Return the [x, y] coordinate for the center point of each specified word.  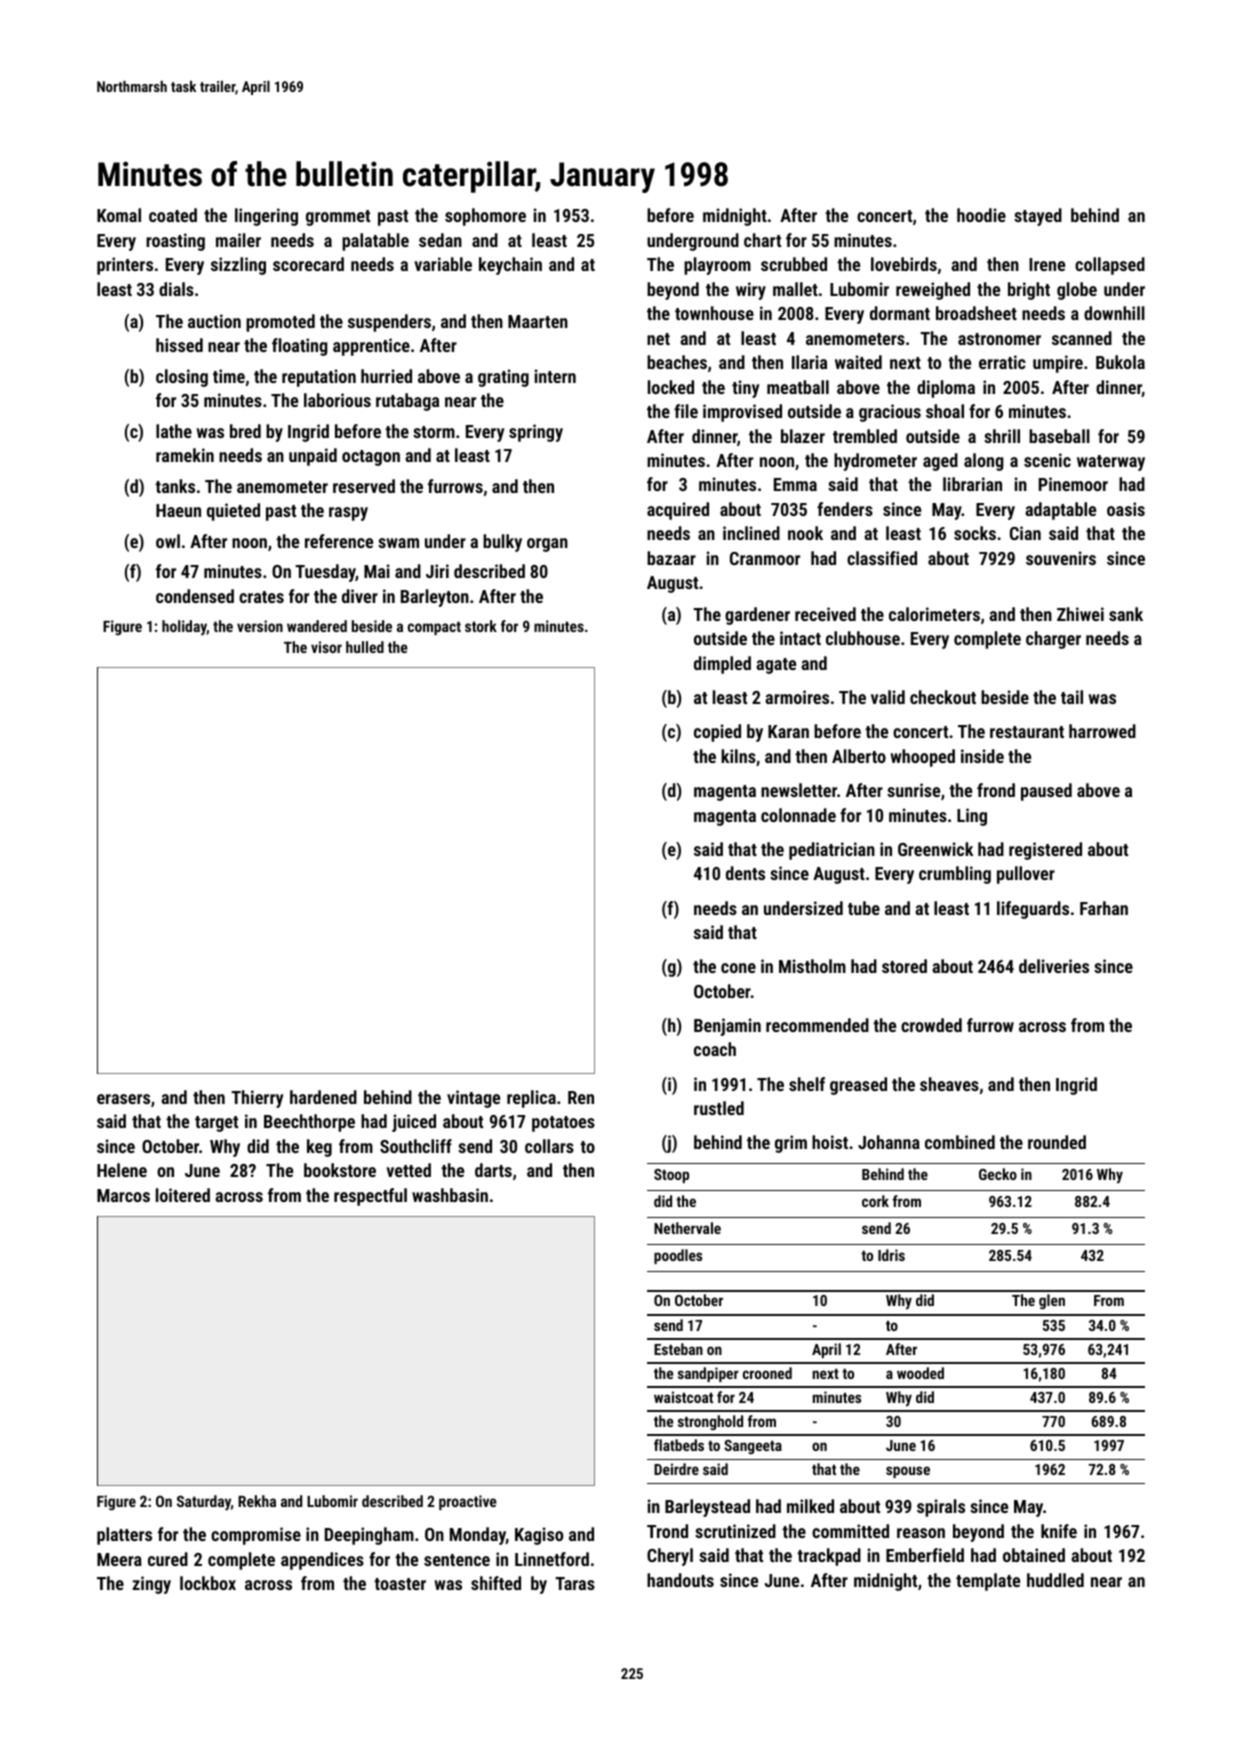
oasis [1126, 509]
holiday [184, 628]
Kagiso [539, 1536]
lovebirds [904, 264]
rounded [1057, 1142]
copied [717, 733]
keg [319, 1148]
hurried [386, 376]
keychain [510, 266]
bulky [502, 543]
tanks [175, 486]
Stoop [671, 1176]
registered [1045, 851]
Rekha [257, 1501]
